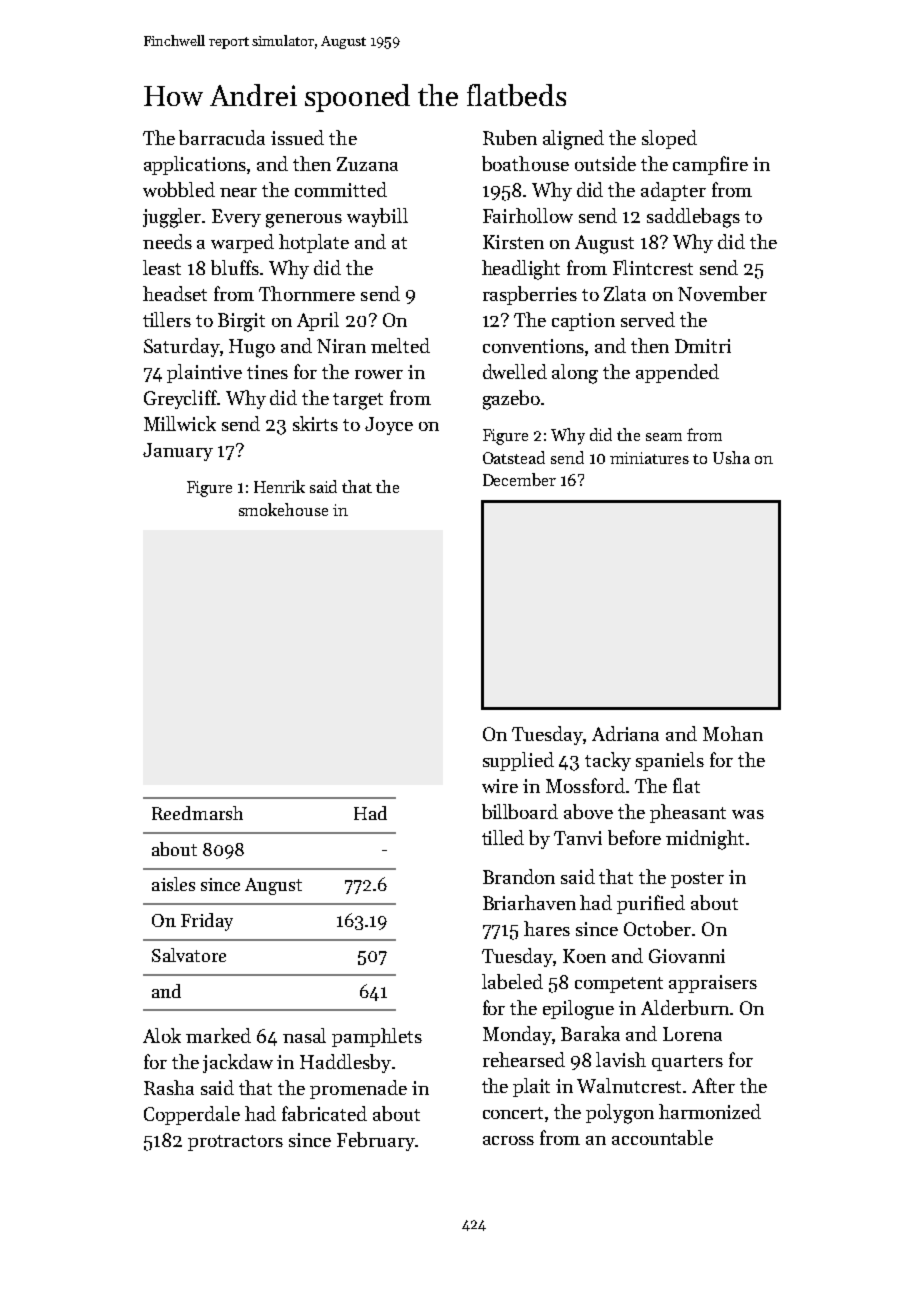 The image size is (924, 1311). Describe the element at coordinates (722, 293) in the document. I see `November` at that location.
